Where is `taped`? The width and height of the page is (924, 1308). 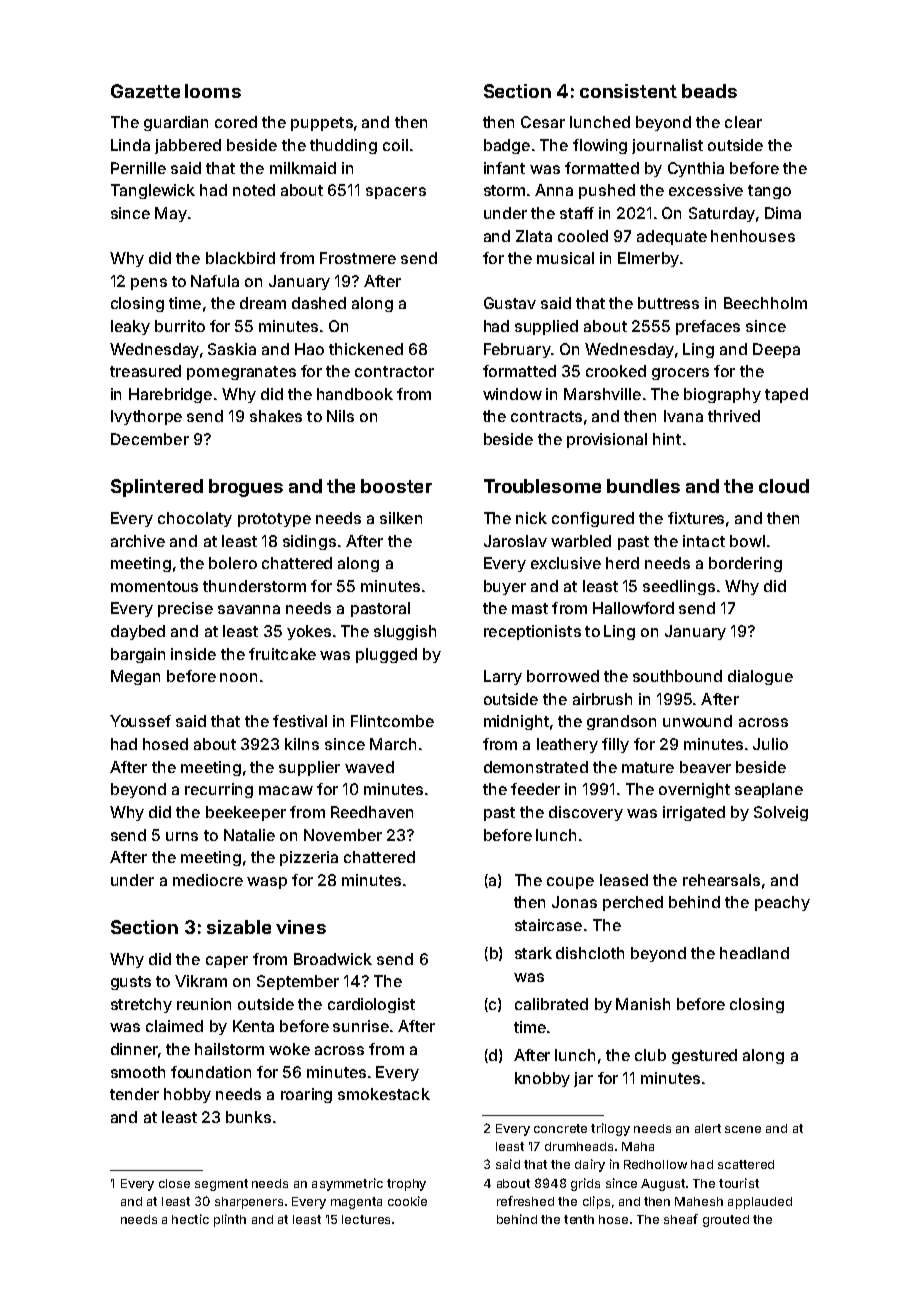
taped is located at coordinates (786, 395).
